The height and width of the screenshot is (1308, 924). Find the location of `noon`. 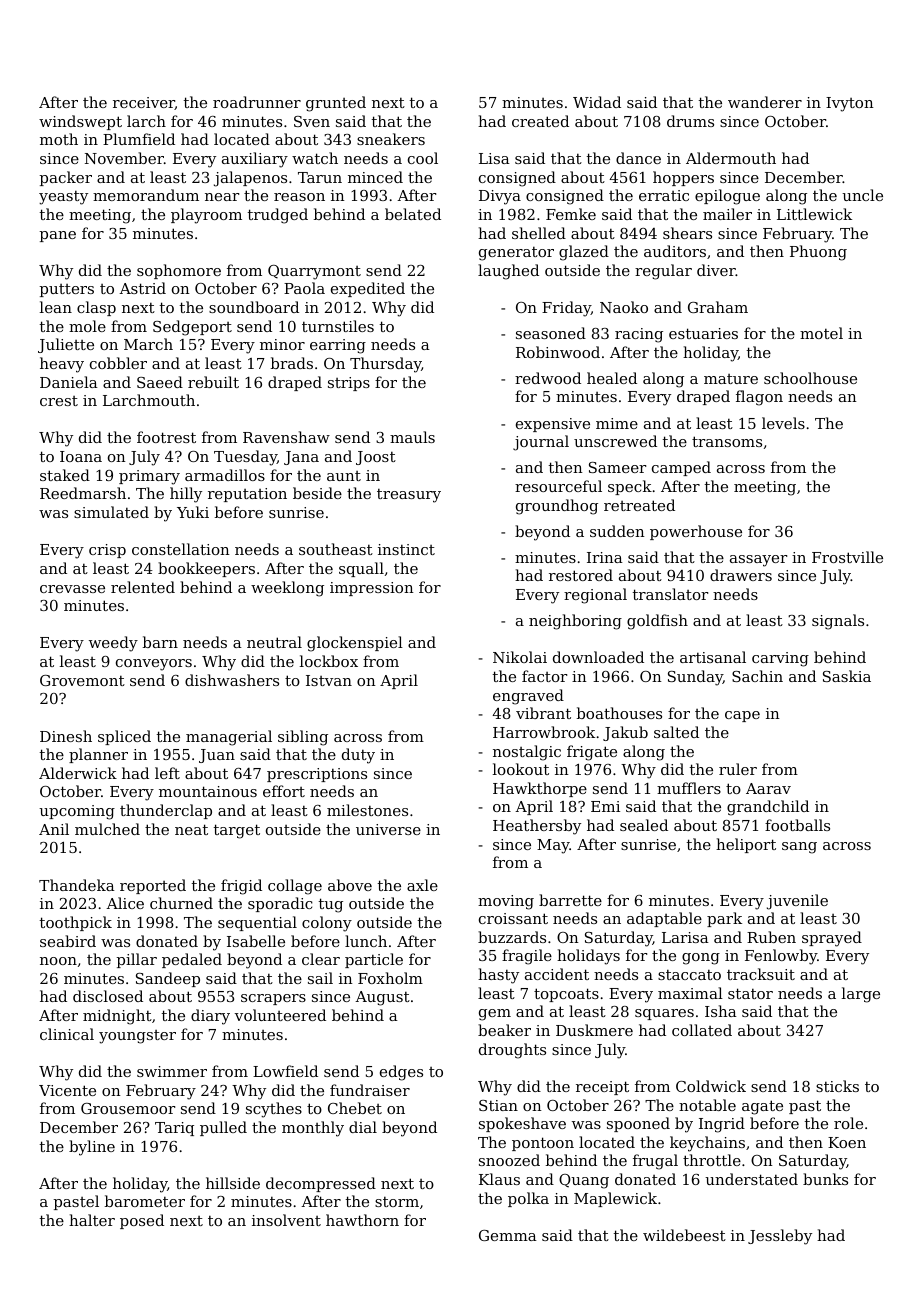

noon is located at coordinates (58, 961).
